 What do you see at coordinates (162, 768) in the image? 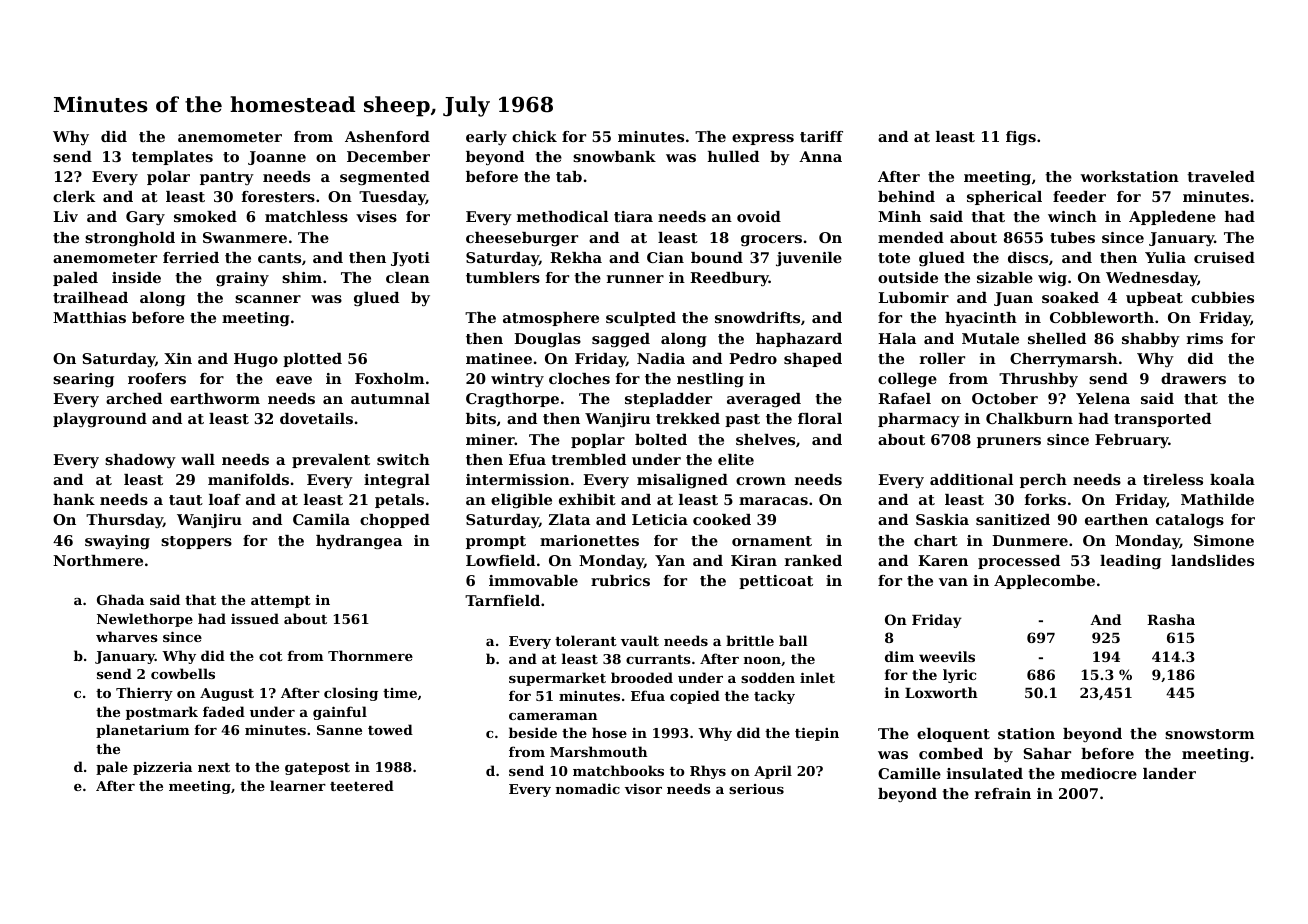
I see `pizzeria` at bounding box center [162, 768].
